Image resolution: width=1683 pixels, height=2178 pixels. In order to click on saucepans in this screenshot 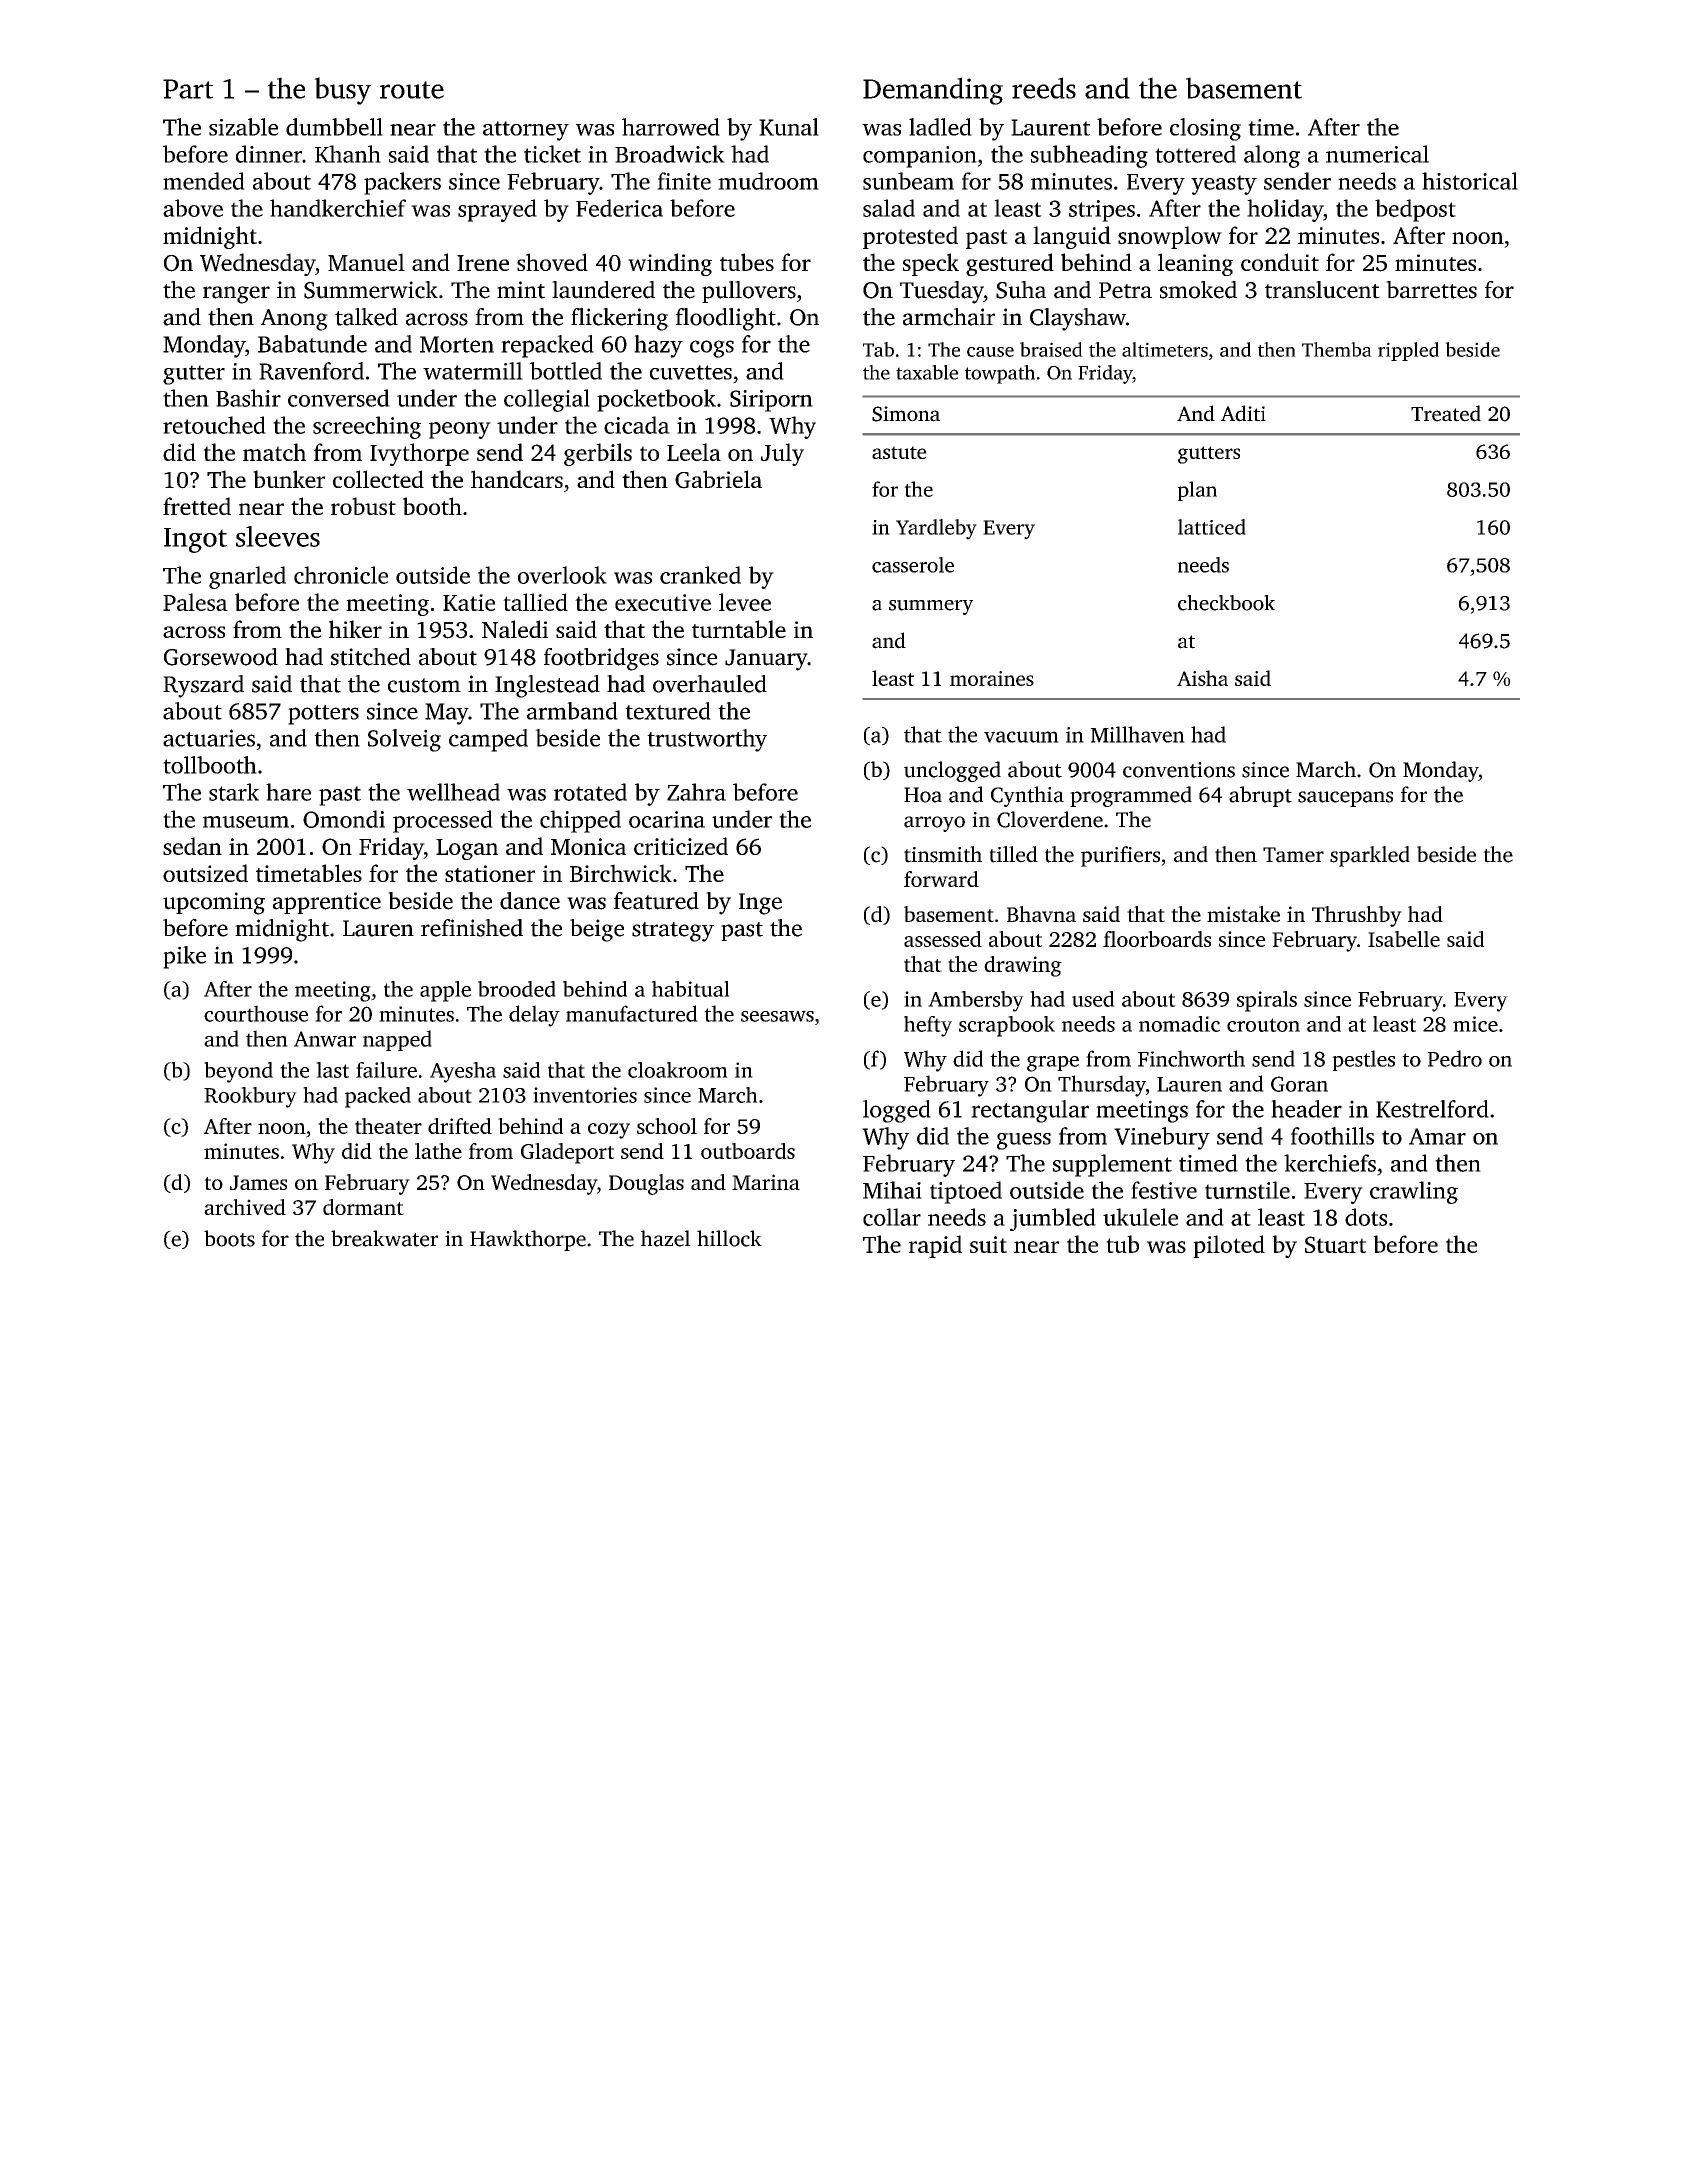, I will do `click(1345, 799)`.
